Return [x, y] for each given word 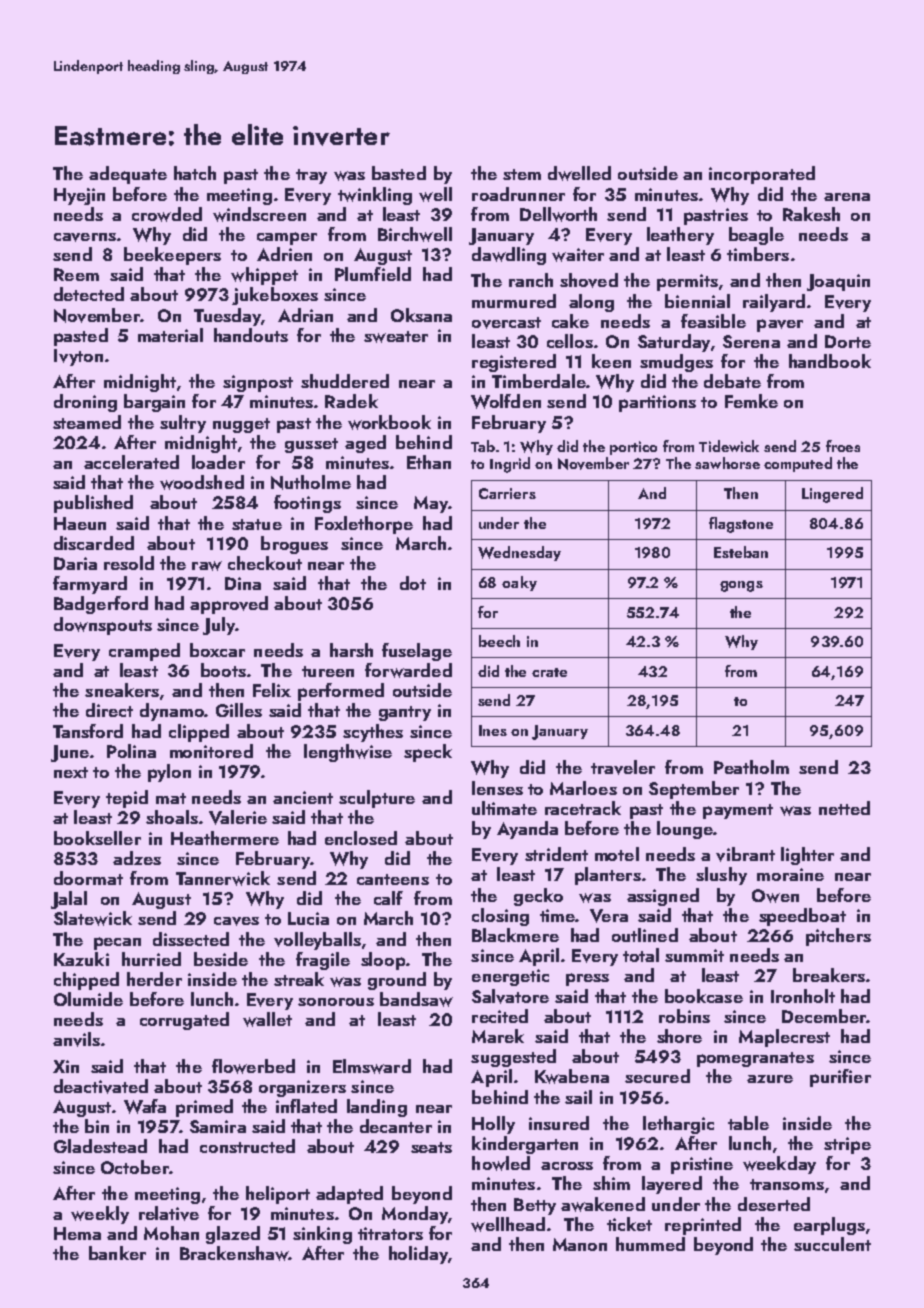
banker [117, 1253]
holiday [418, 1255]
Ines [493, 730]
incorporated [762, 175]
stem [522, 174]
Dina [243, 583]
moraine [790, 874]
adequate [128, 175]
